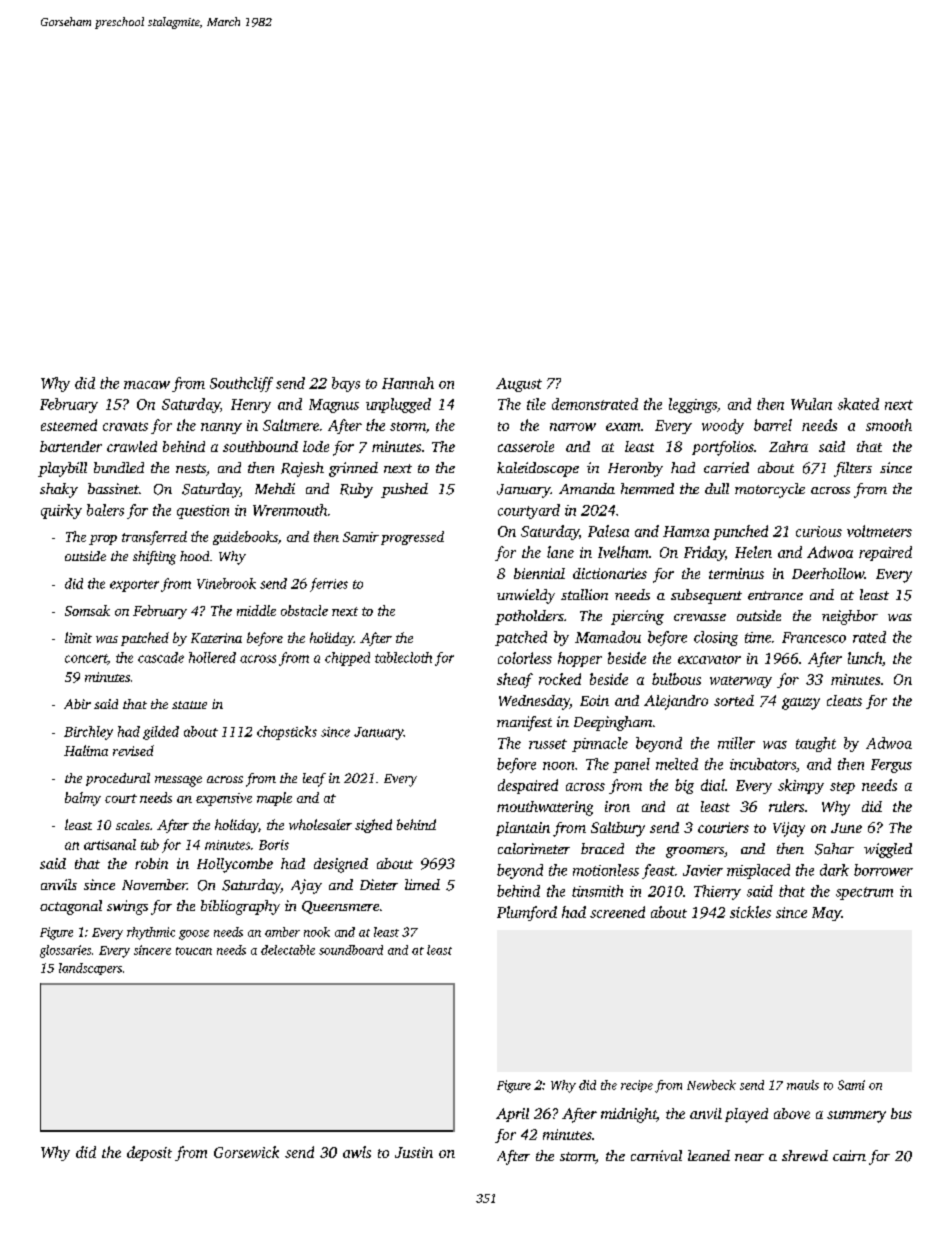 This document has height=1233, width=952. What do you see at coordinates (693, 405) in the document?
I see `leggings` at bounding box center [693, 405].
